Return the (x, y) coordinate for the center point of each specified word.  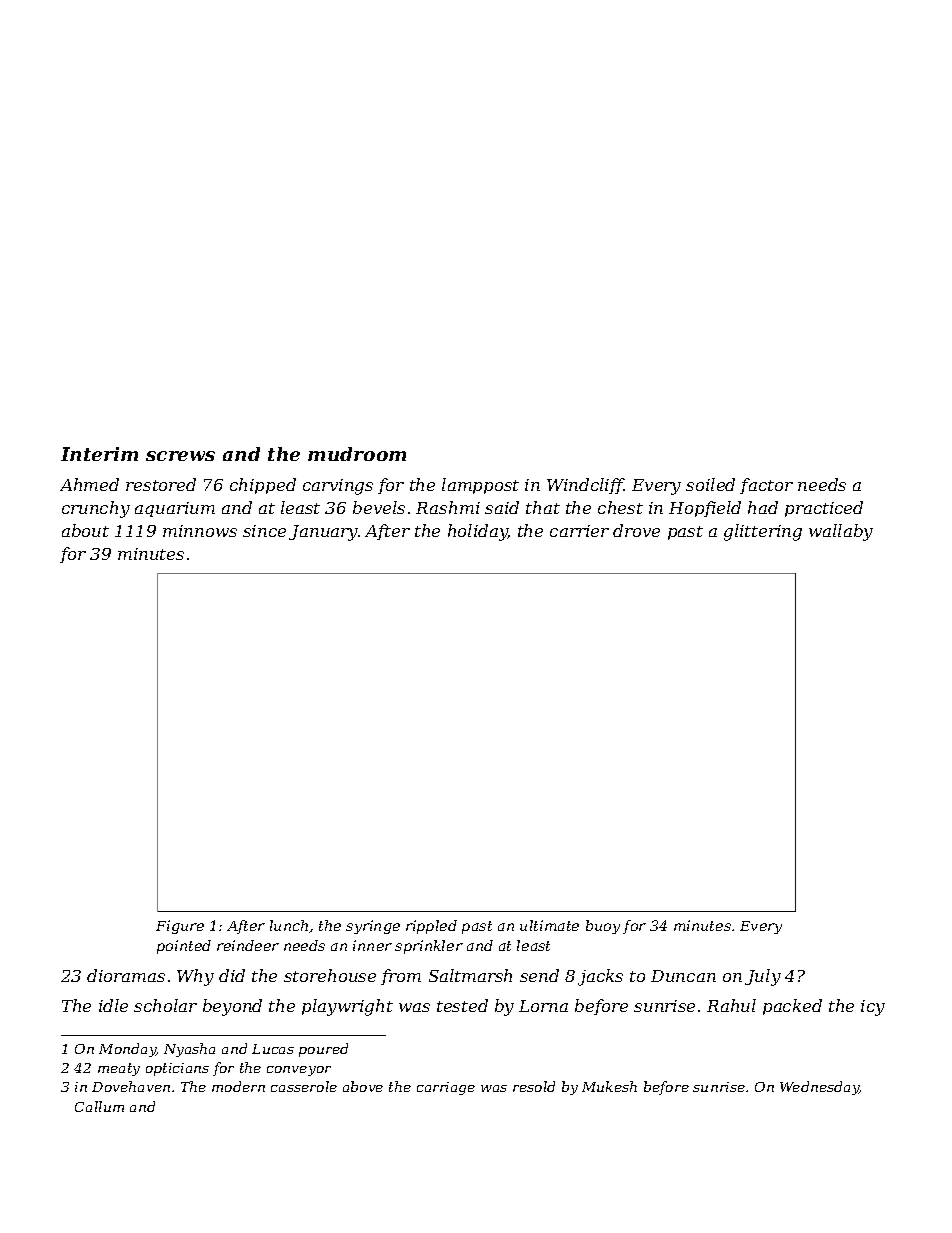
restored (161, 484)
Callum (99, 1106)
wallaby (841, 532)
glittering (763, 532)
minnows (200, 531)
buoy (603, 927)
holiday (478, 532)
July (763, 977)
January (323, 533)
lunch (289, 925)
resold (534, 1086)
